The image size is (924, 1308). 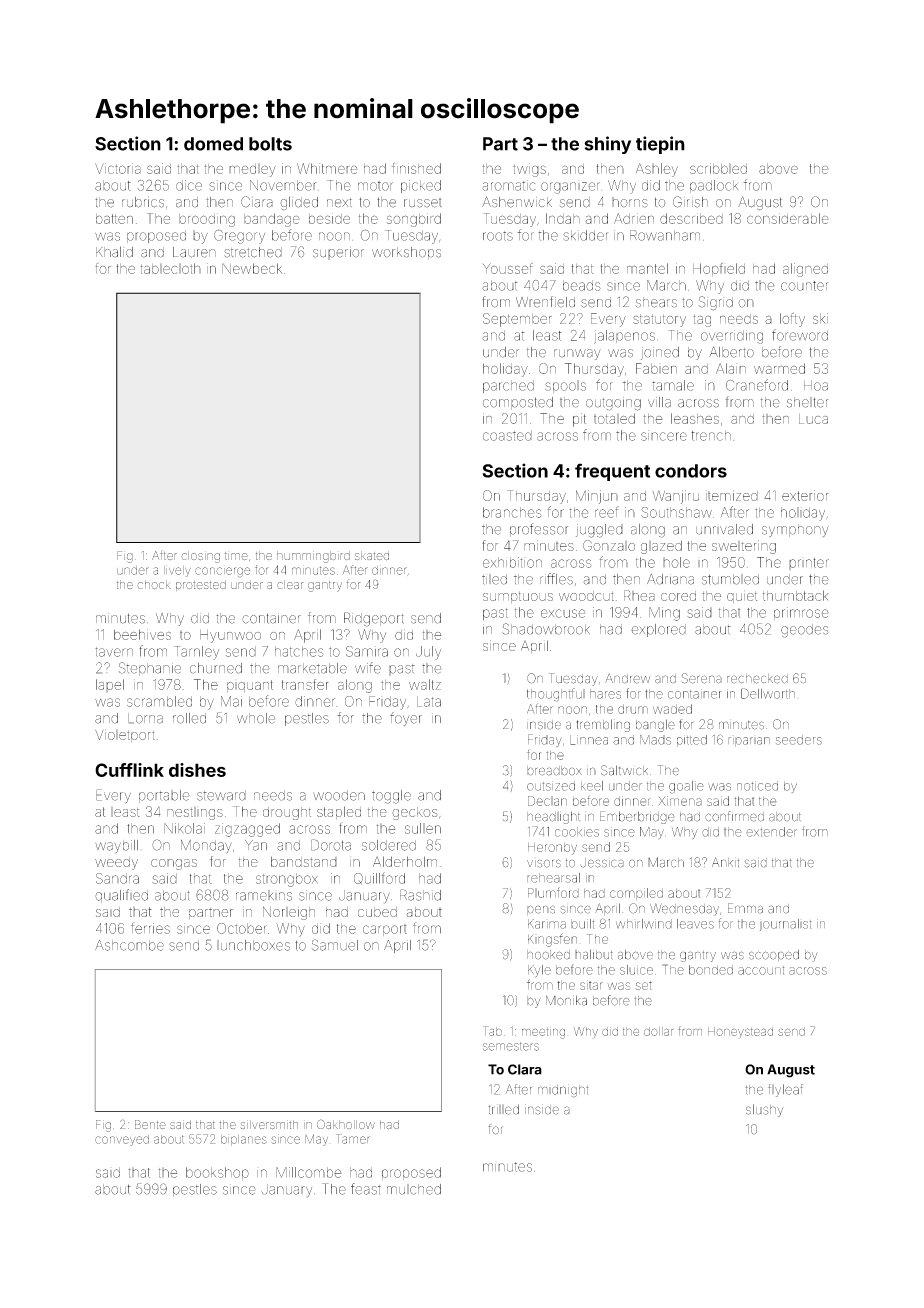 What do you see at coordinates (517, 320) in the page?
I see `September` at bounding box center [517, 320].
